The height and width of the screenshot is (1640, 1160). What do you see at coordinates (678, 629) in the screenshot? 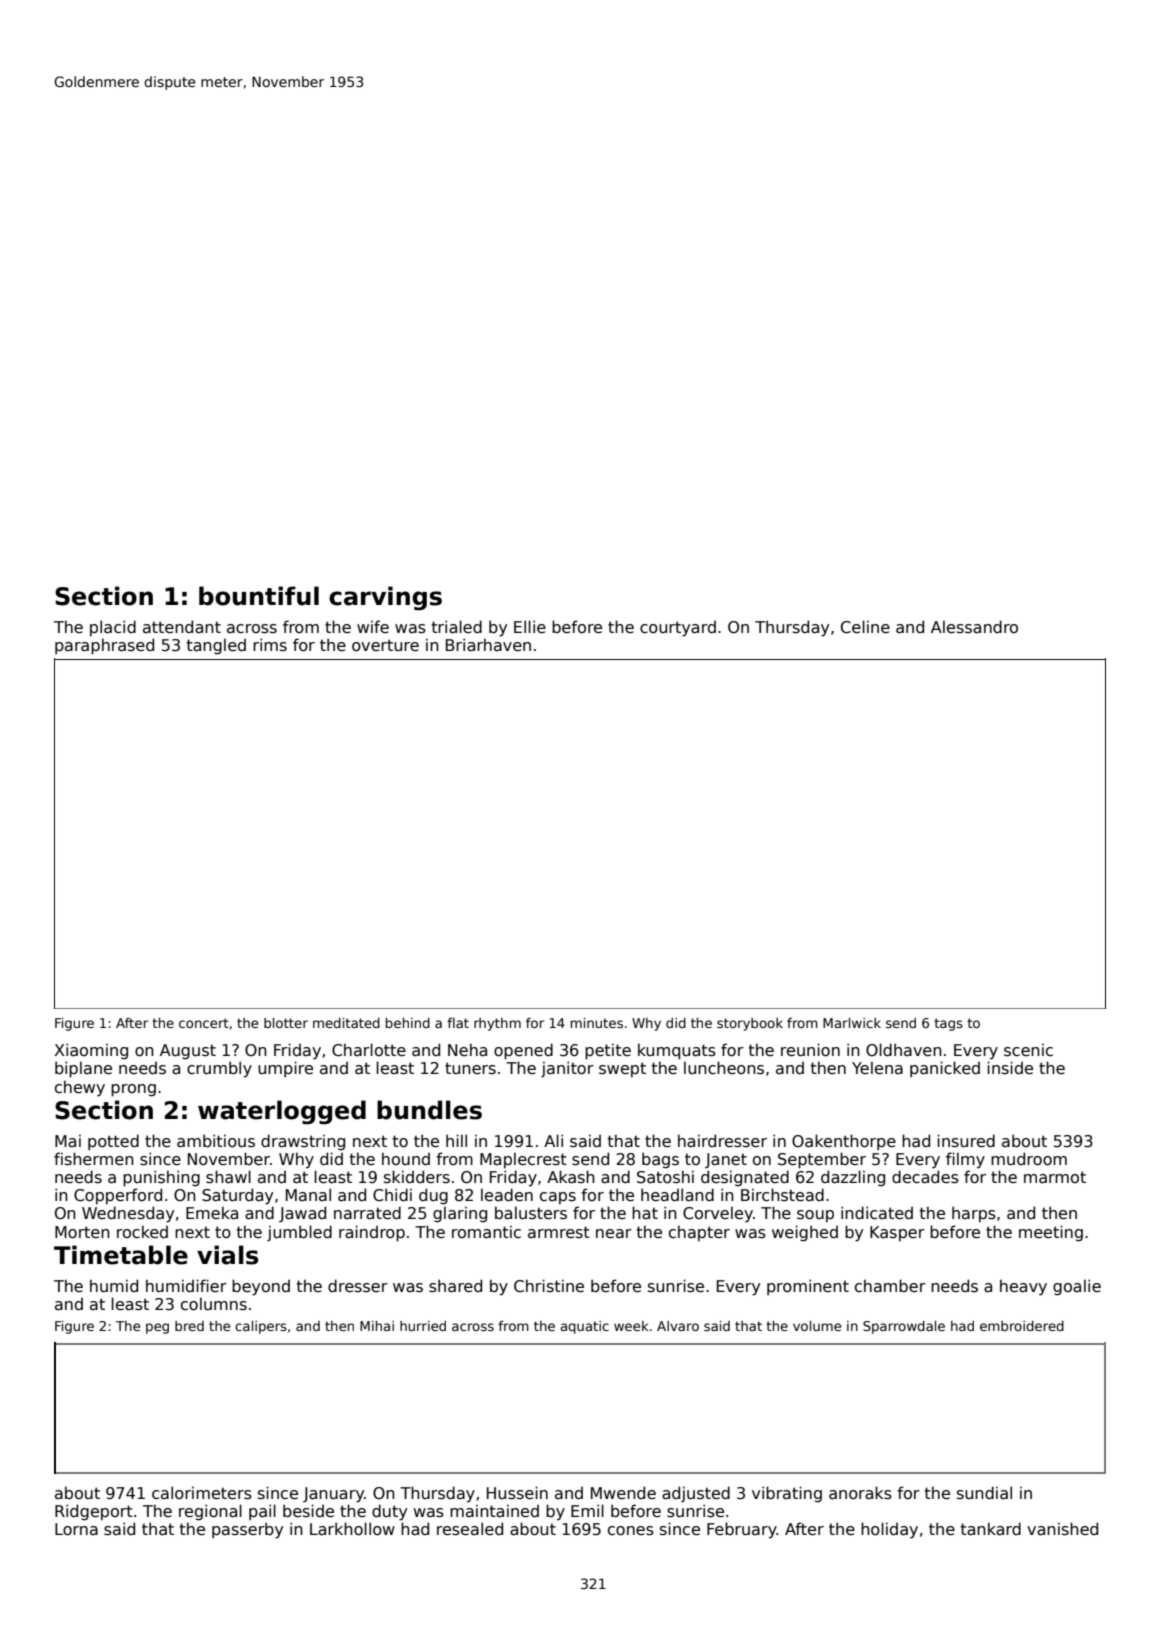
I see `courtyard` at bounding box center [678, 629].
